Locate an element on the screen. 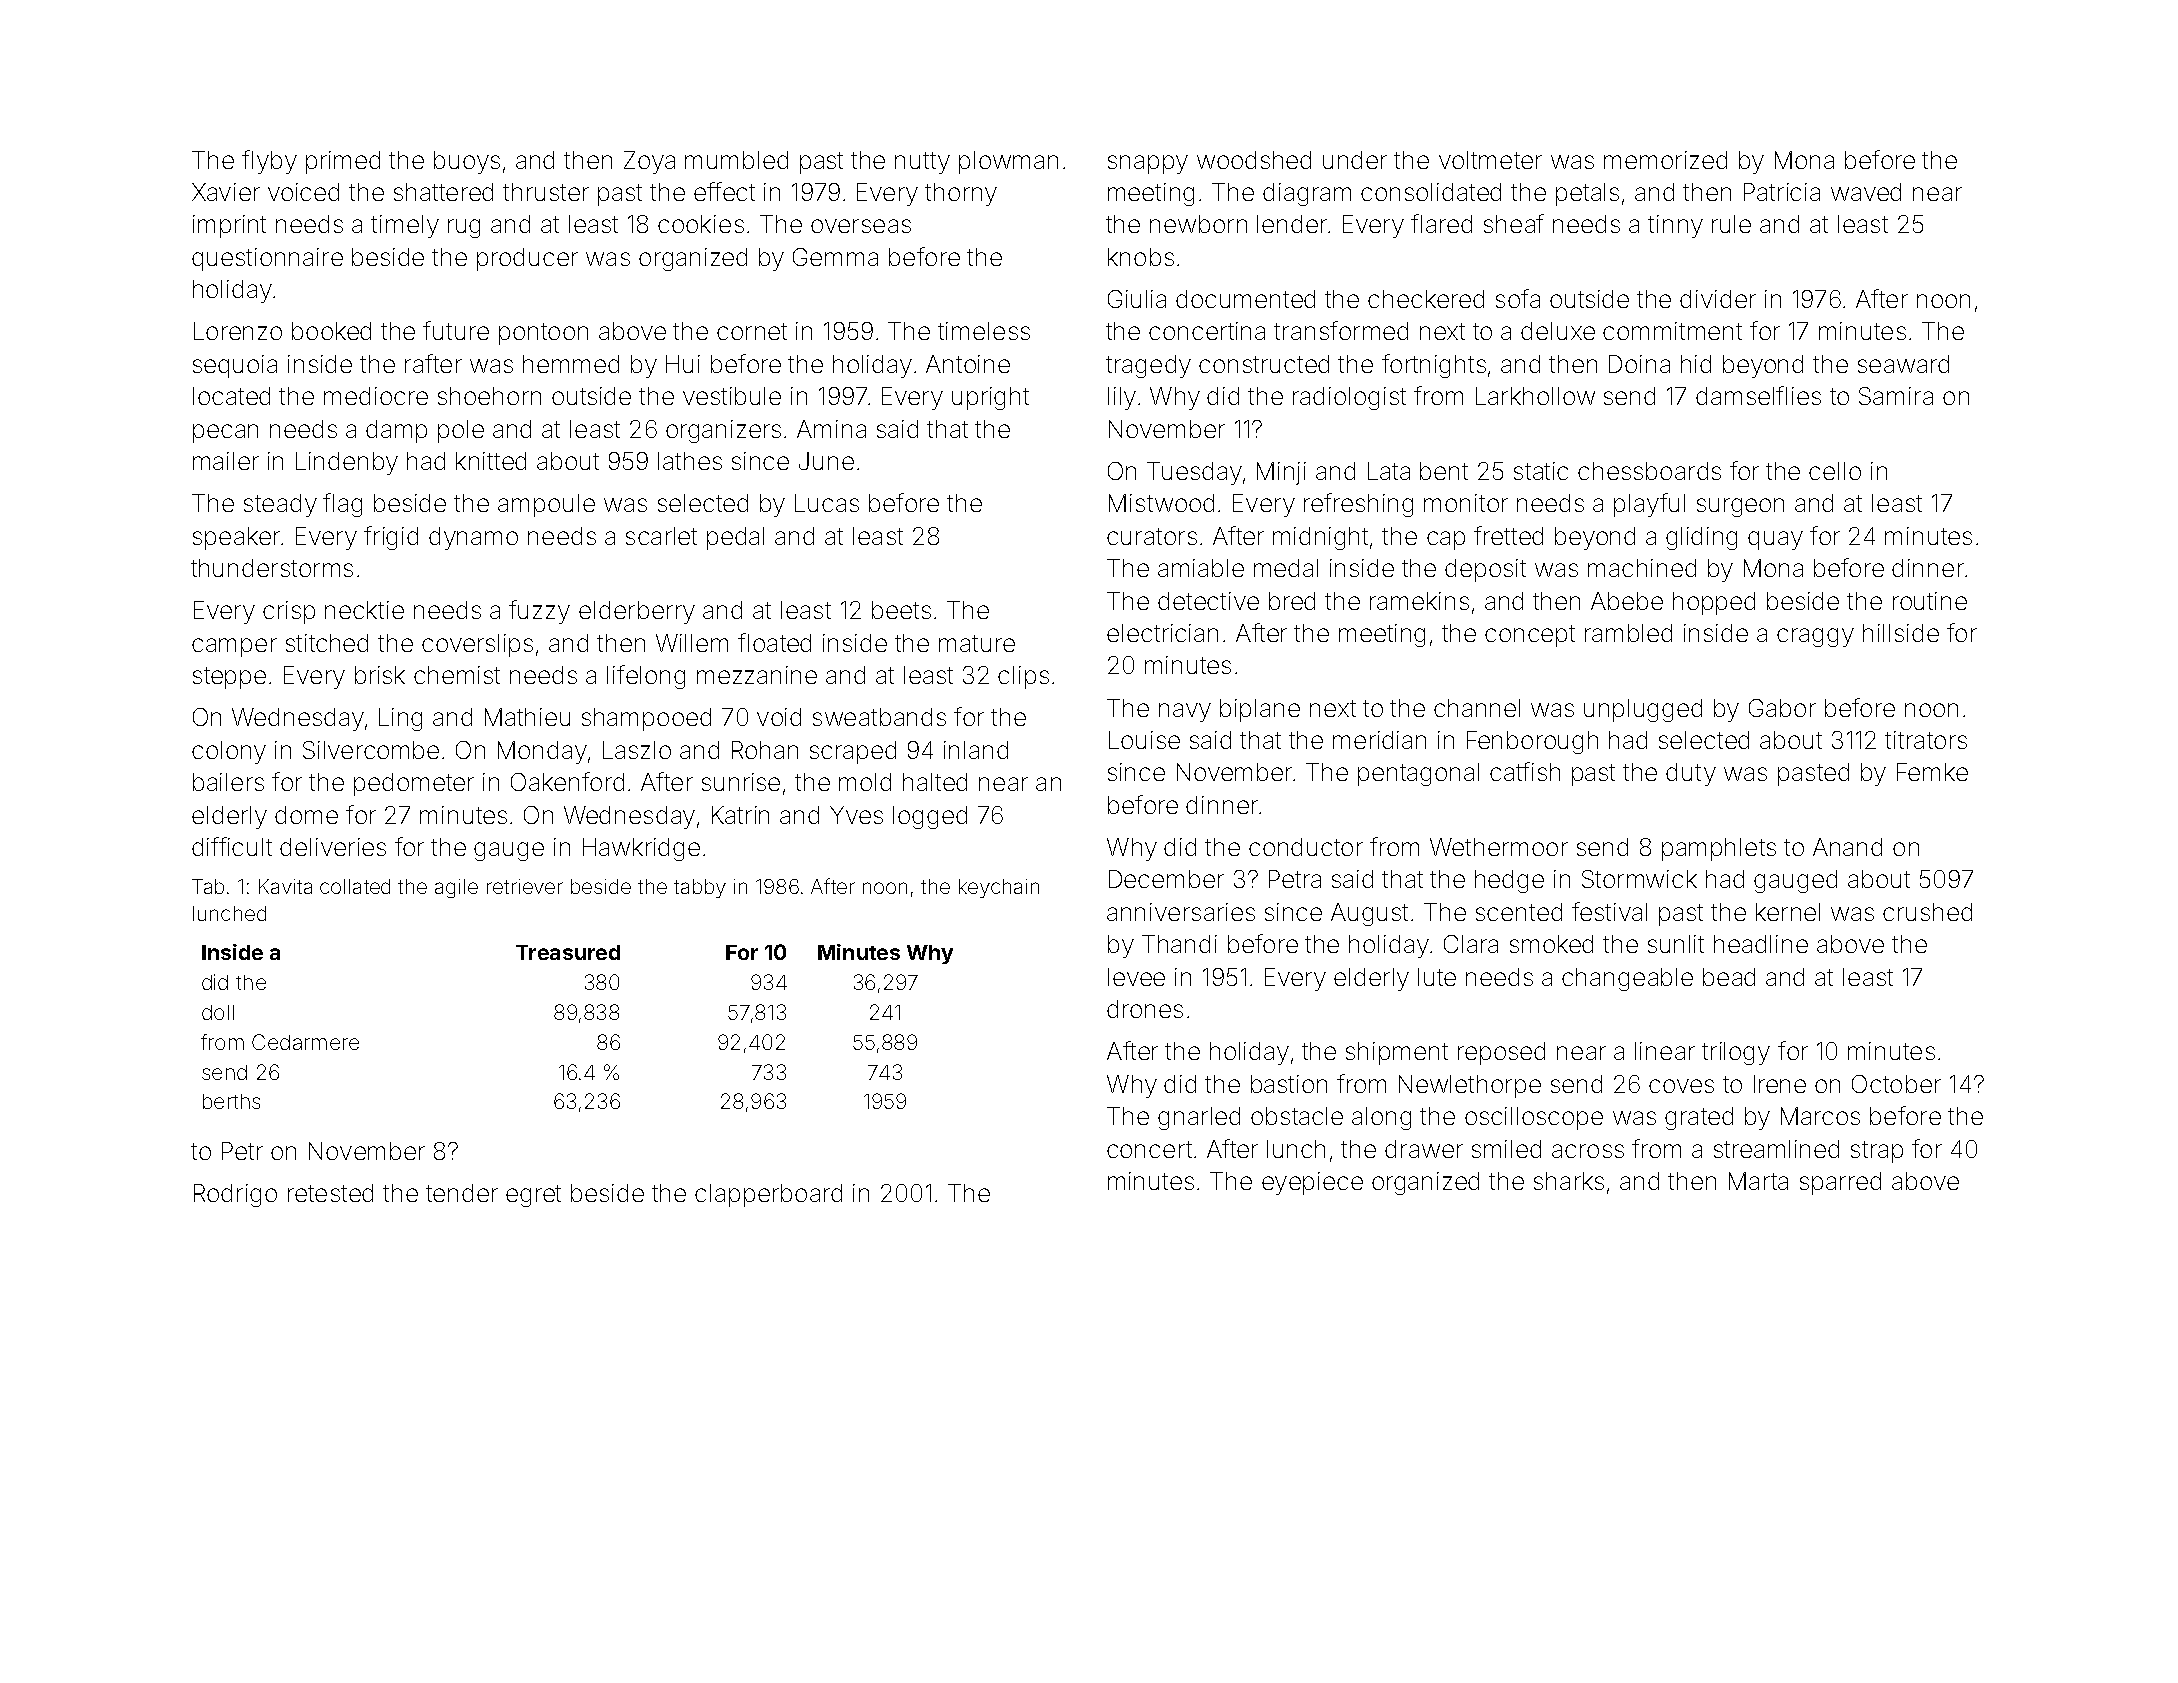  Gabor is located at coordinates (1782, 708).
